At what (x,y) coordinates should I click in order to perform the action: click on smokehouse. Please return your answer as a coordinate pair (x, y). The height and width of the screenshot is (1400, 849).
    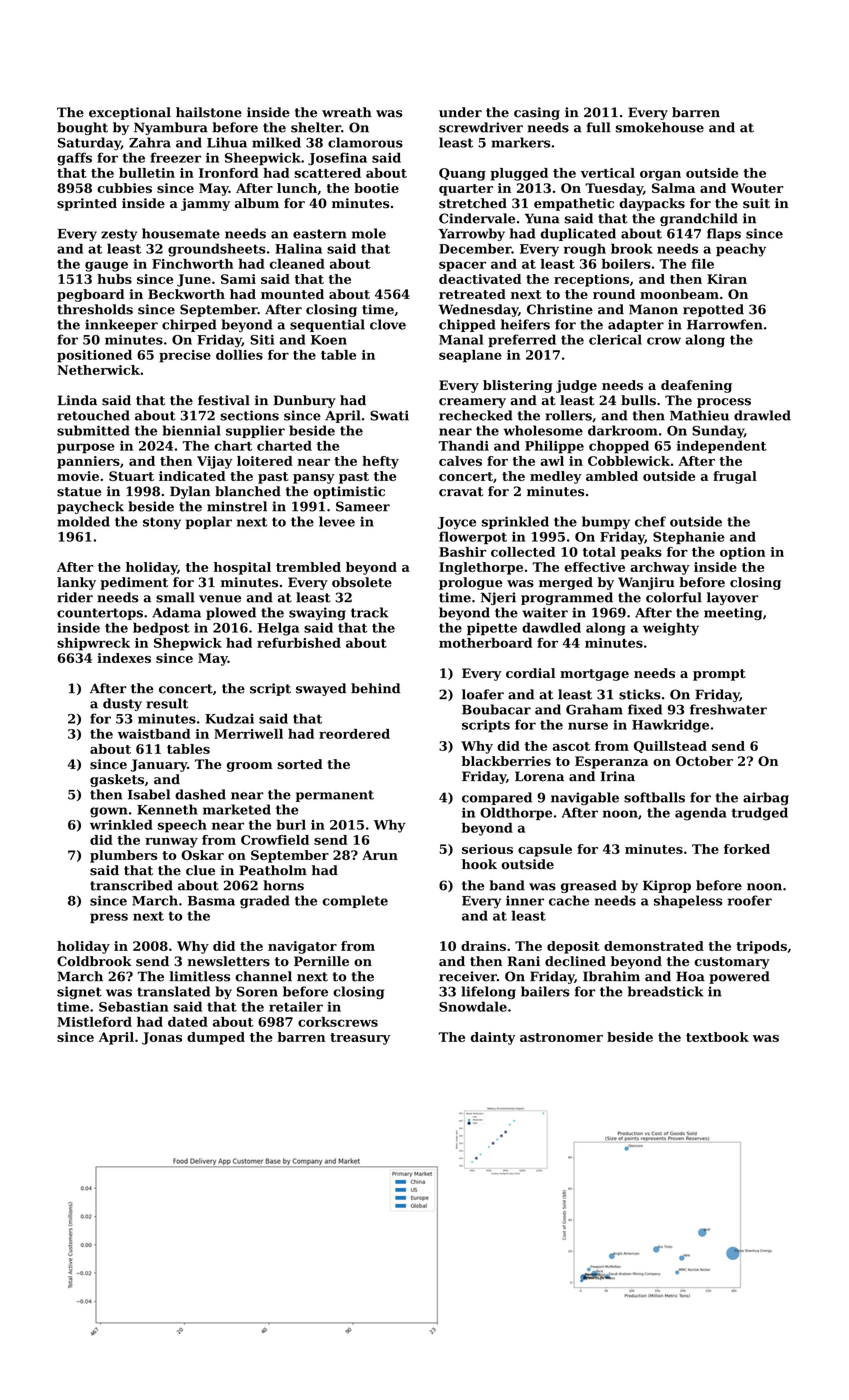
    Looking at the image, I should click on (660, 127).
